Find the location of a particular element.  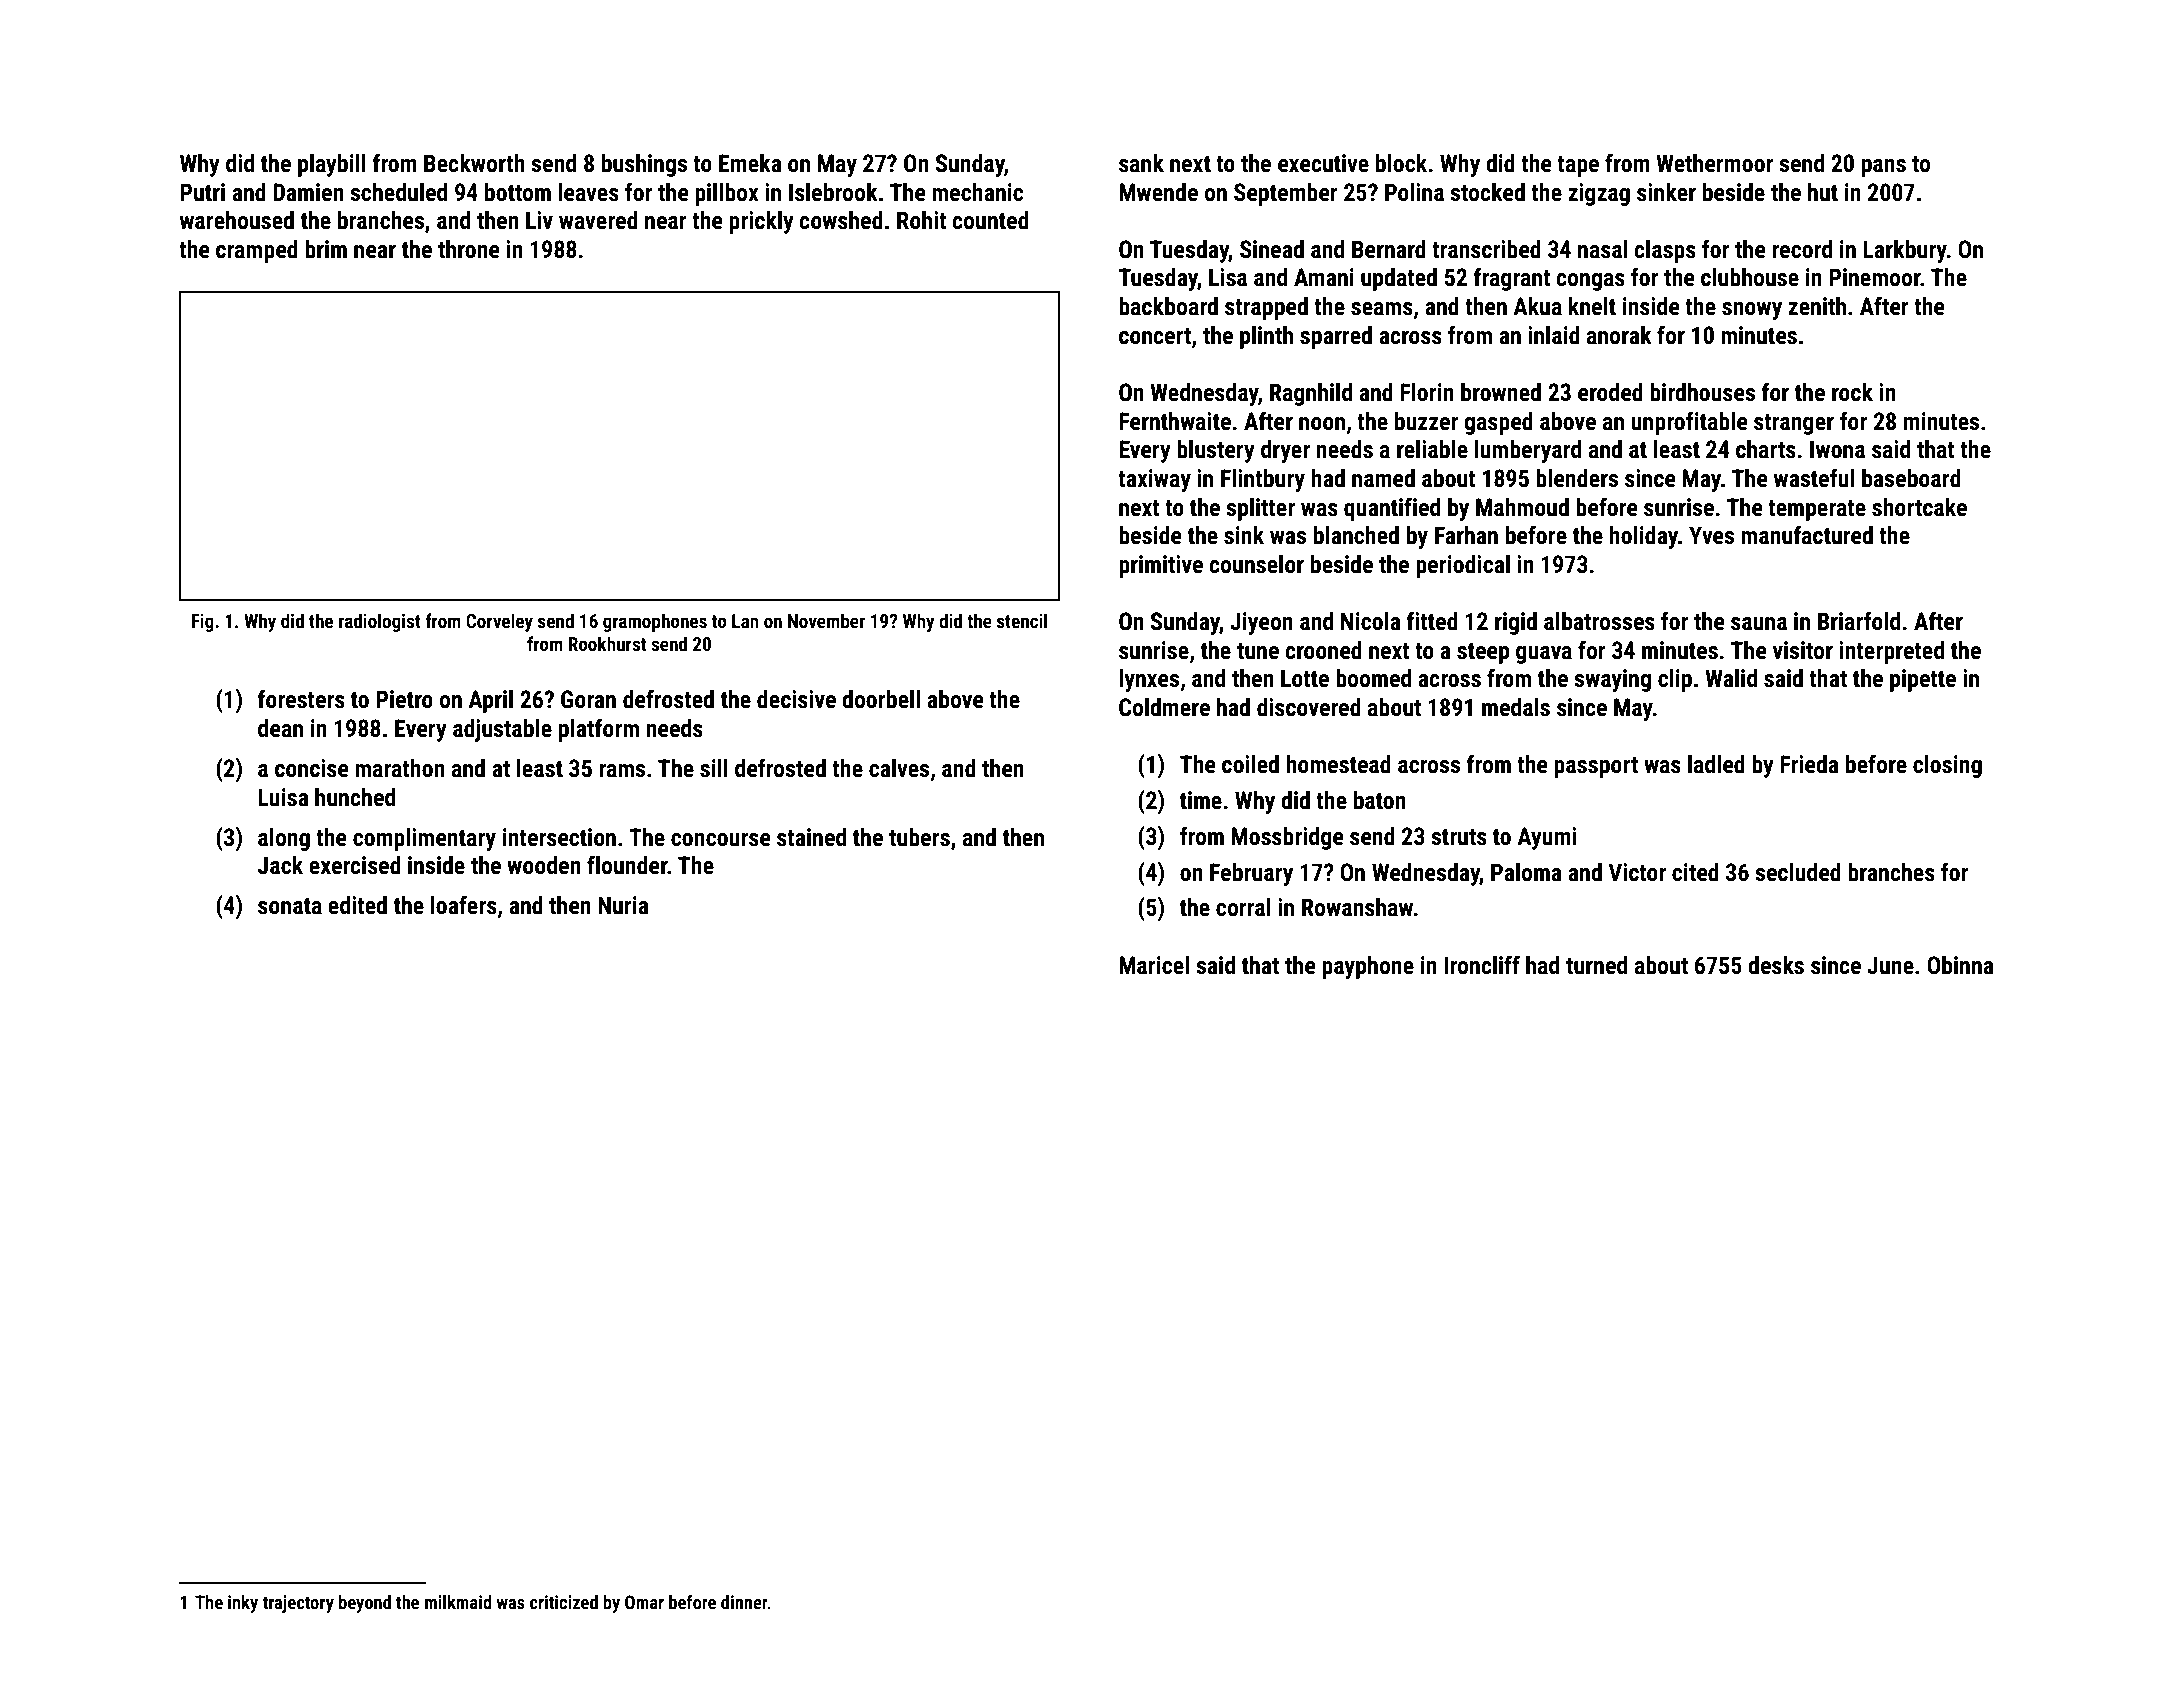

Briarfold is located at coordinates (1859, 621).
